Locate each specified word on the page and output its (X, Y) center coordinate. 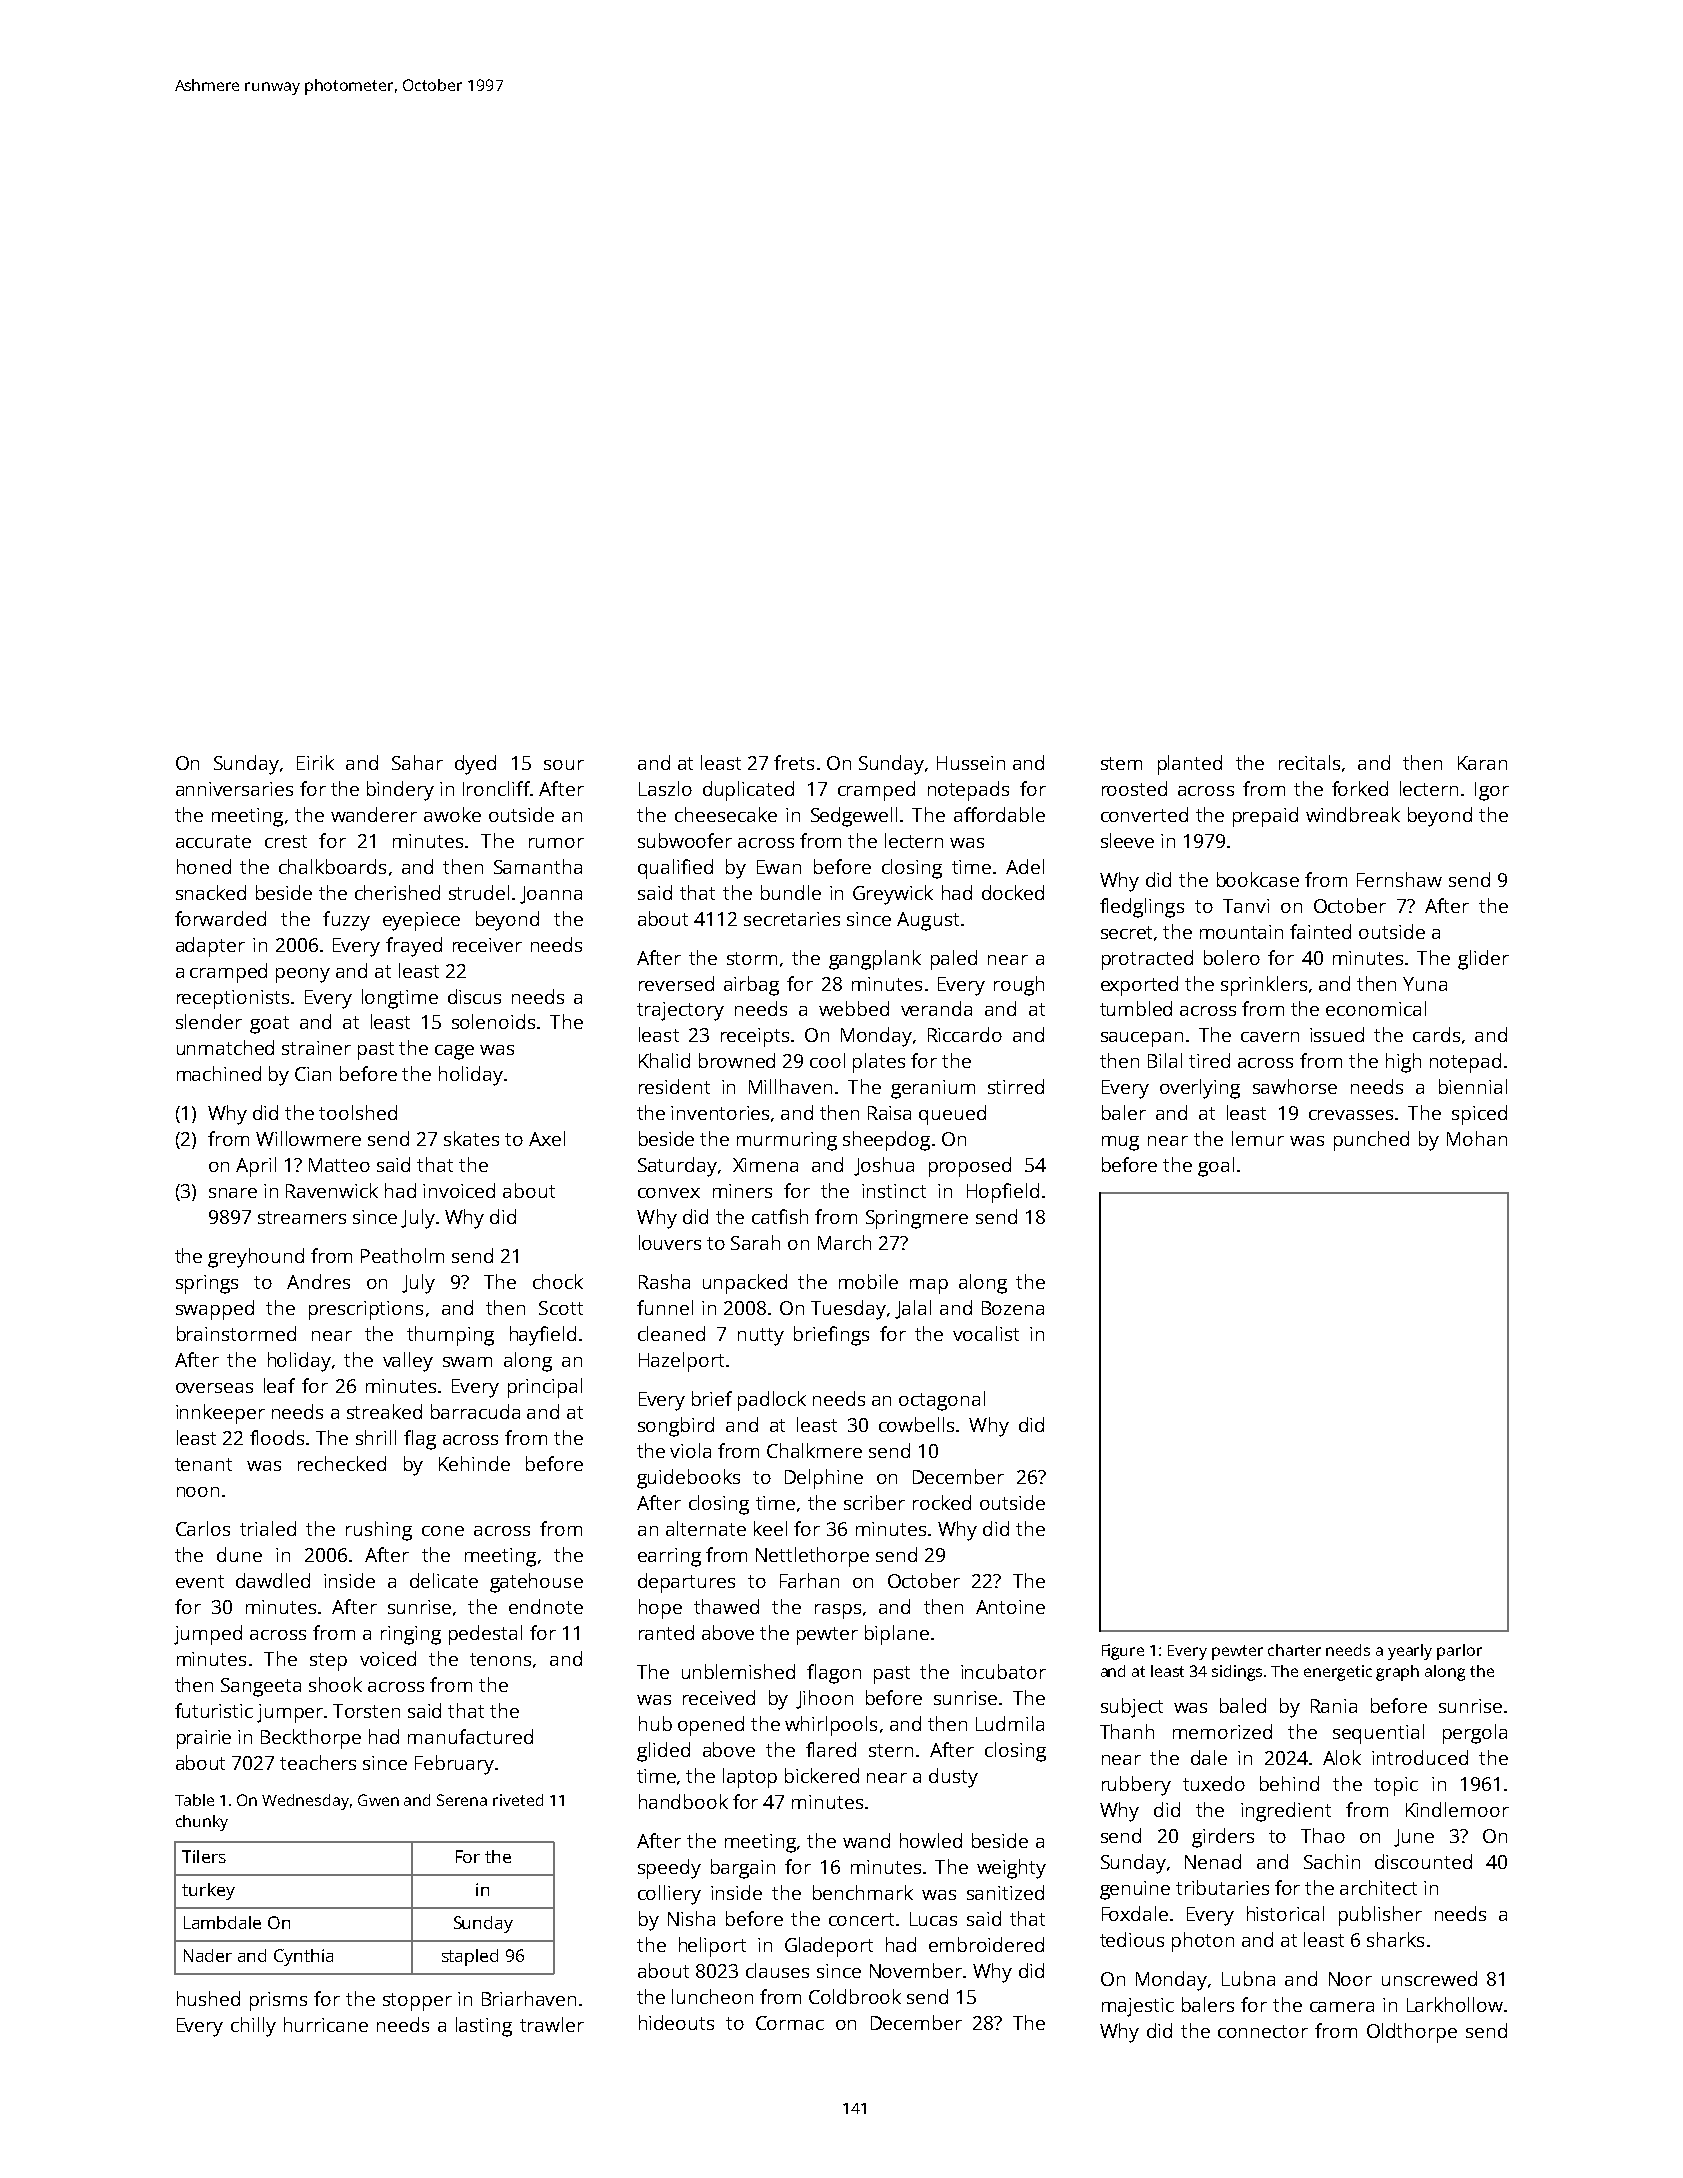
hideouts (676, 2022)
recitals (1309, 762)
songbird (676, 1427)
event (200, 1581)
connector (1263, 2031)
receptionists (233, 999)
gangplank (875, 960)
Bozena (1013, 1308)
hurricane (326, 2024)
